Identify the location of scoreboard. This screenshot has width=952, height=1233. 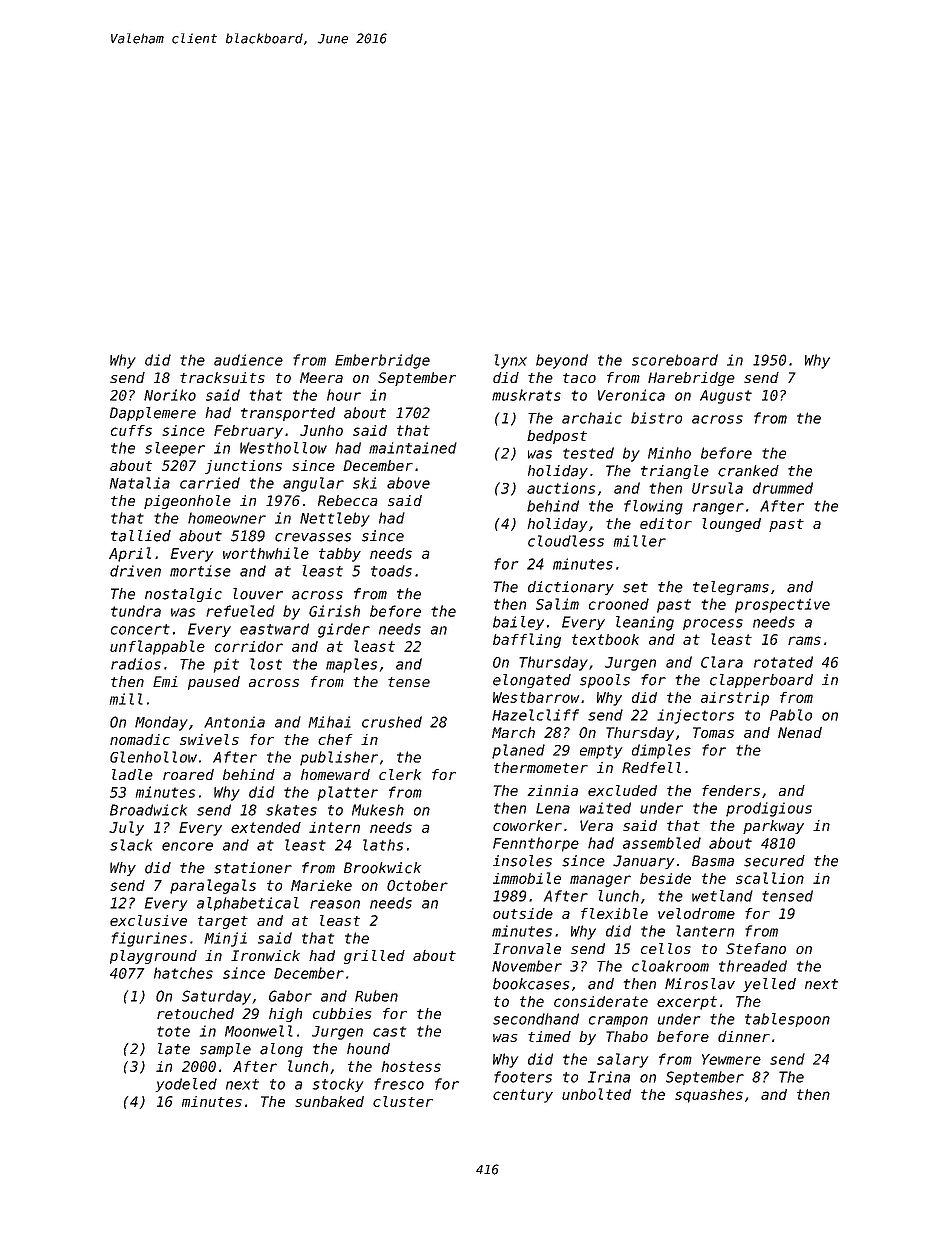
(675, 360).
